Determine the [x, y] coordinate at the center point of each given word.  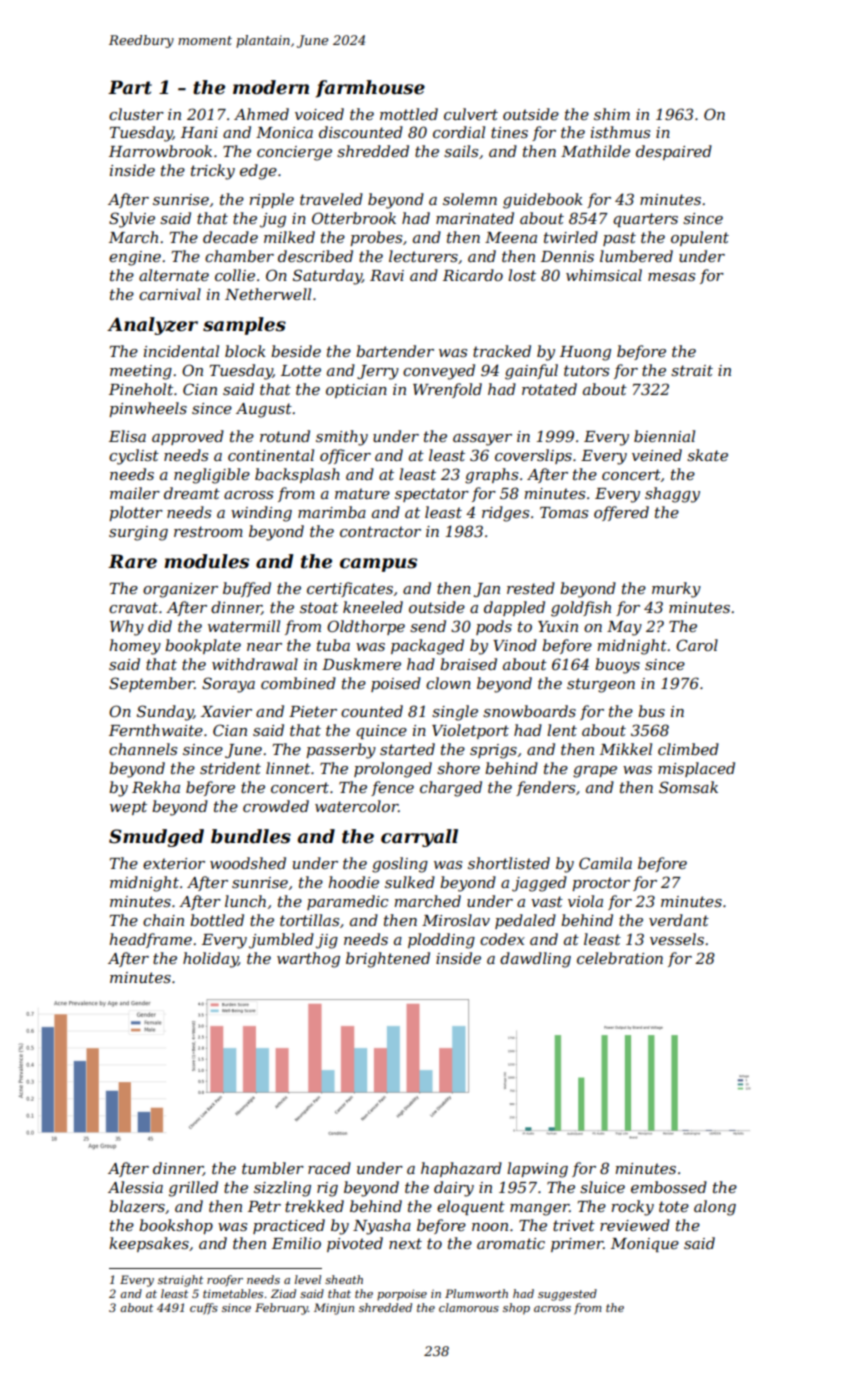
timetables [233, 1293]
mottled [409, 114]
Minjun [334, 1309]
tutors [586, 370]
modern [271, 87]
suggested [567, 1295]
